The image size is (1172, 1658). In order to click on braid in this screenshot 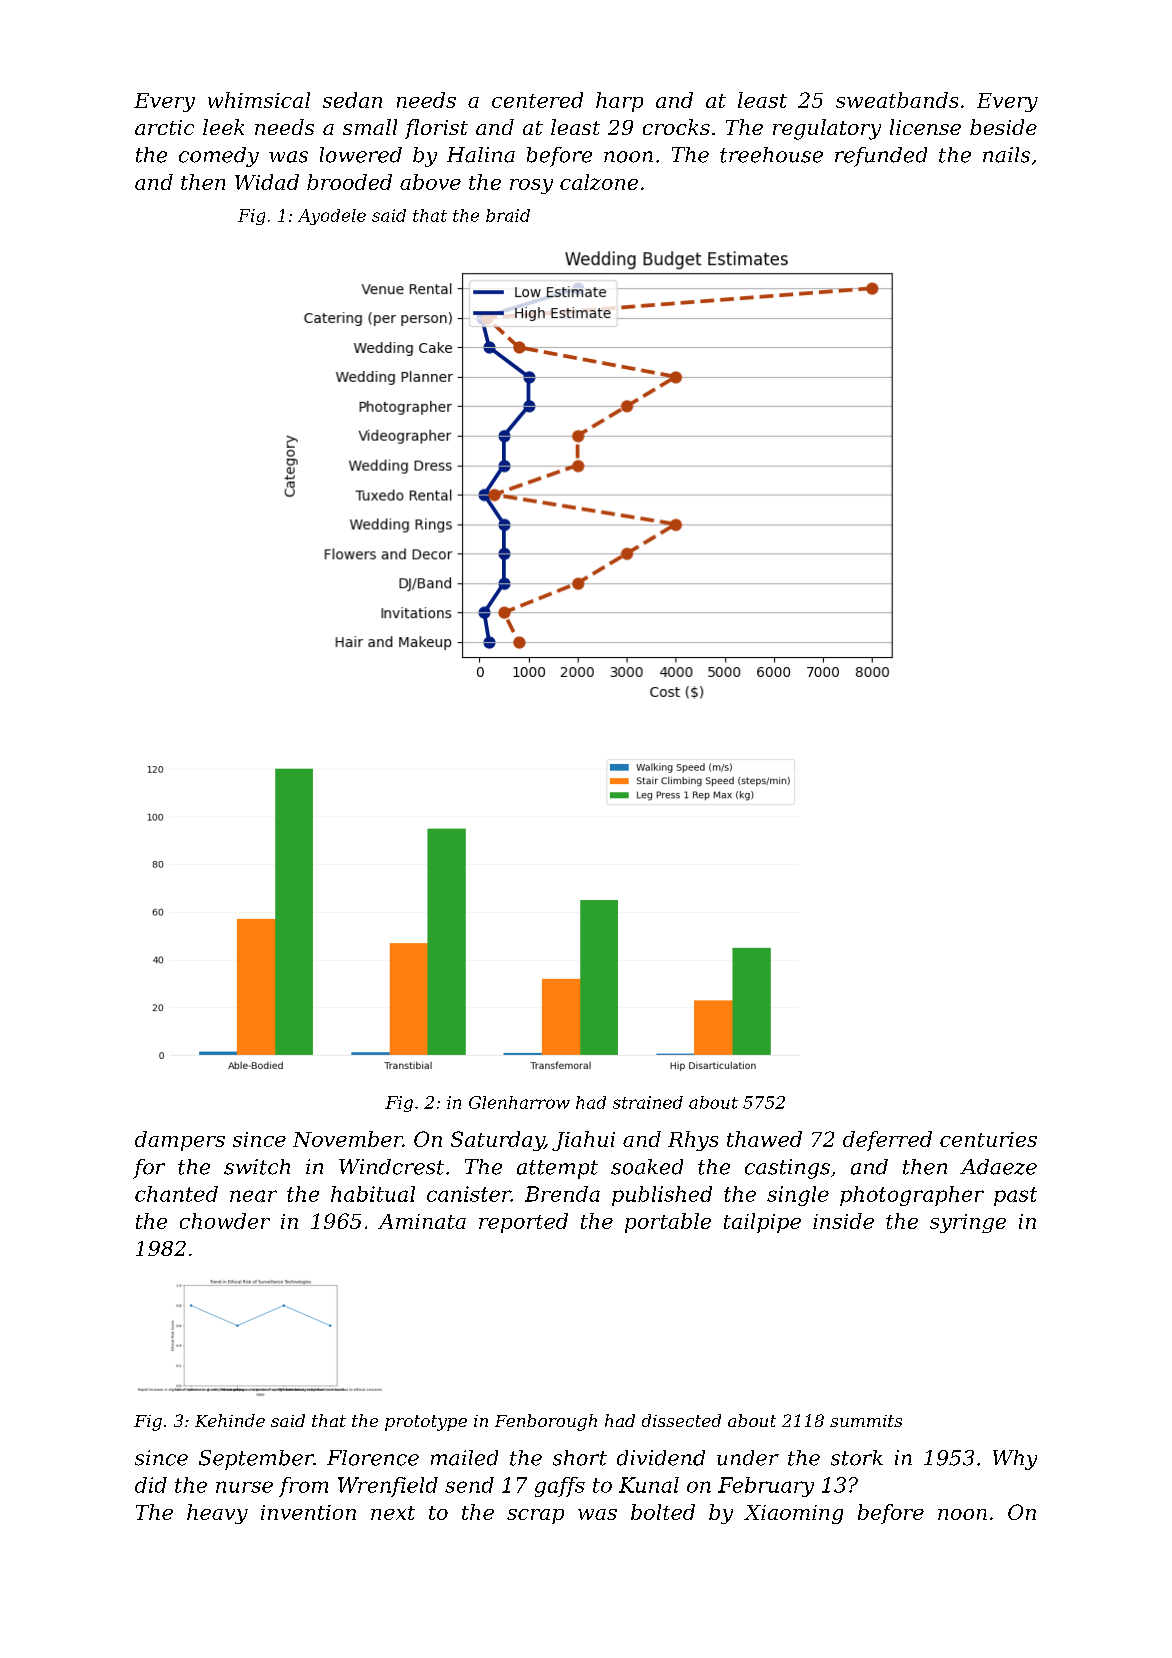, I will do `click(508, 215)`.
